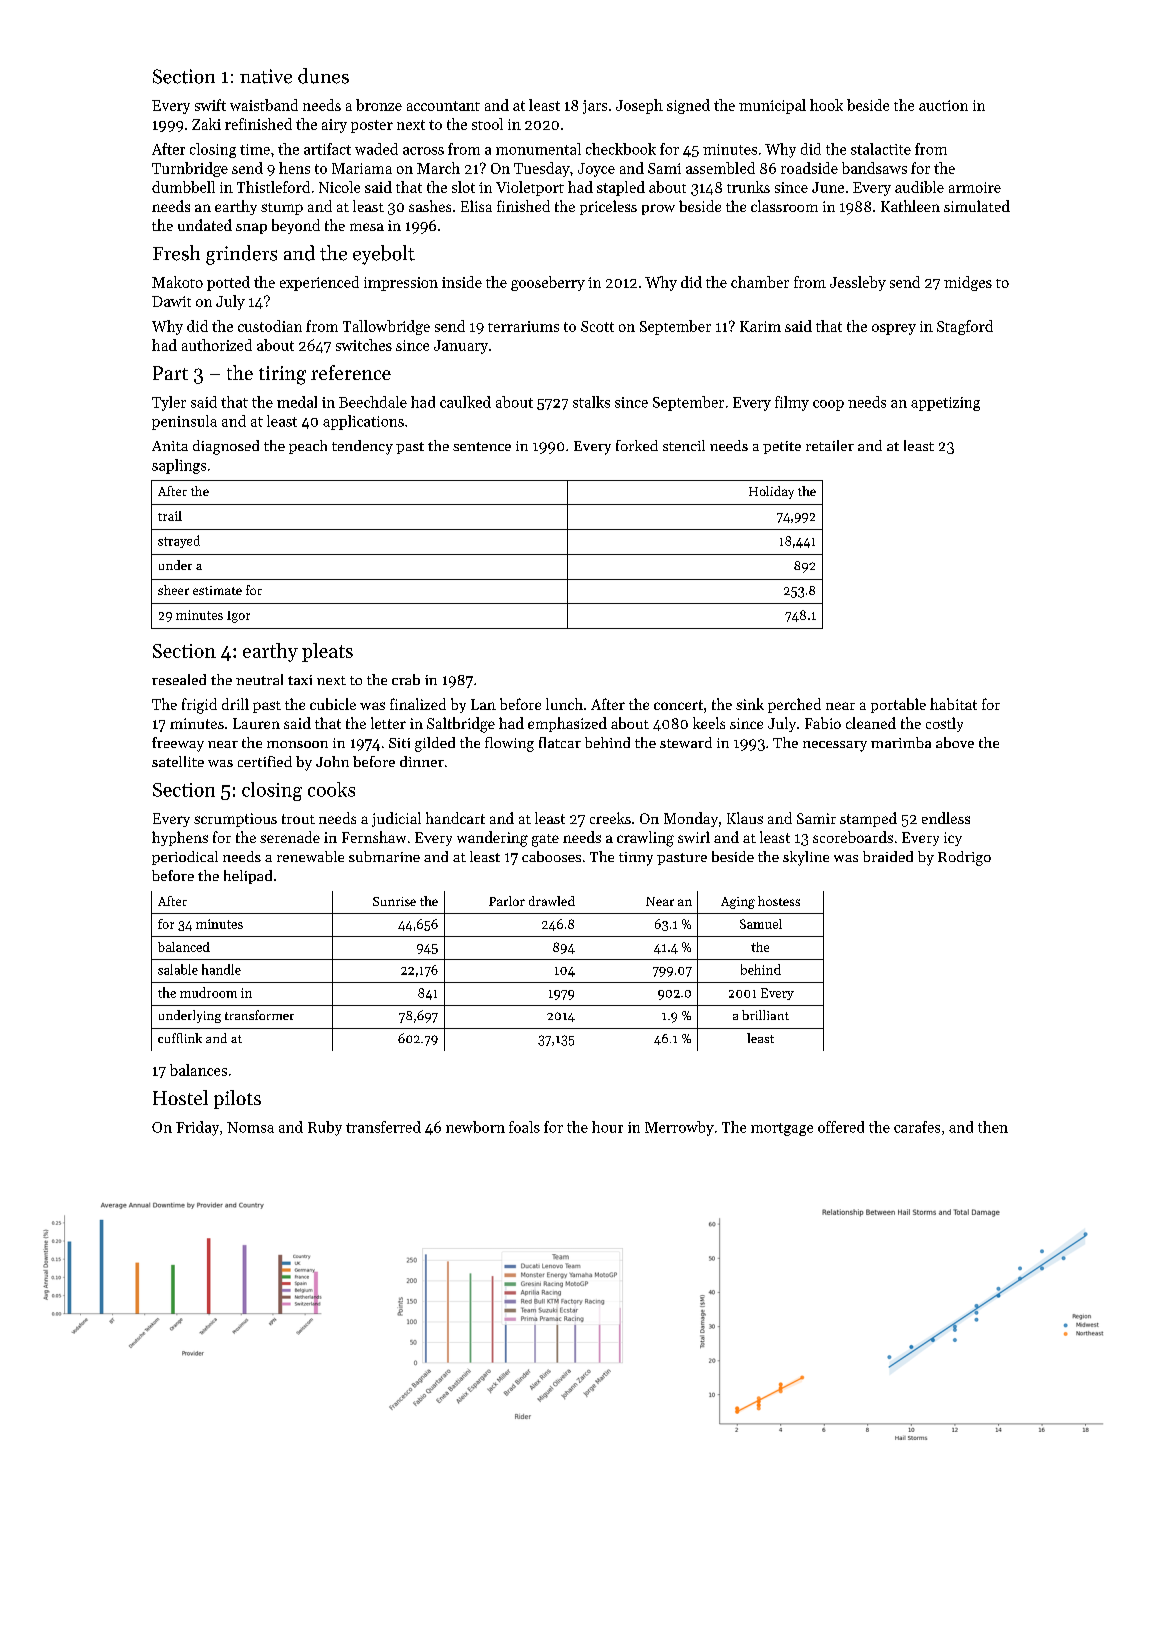 This page has width=1165, height=1648. What do you see at coordinates (170, 373) in the page?
I see `Part` at bounding box center [170, 373].
